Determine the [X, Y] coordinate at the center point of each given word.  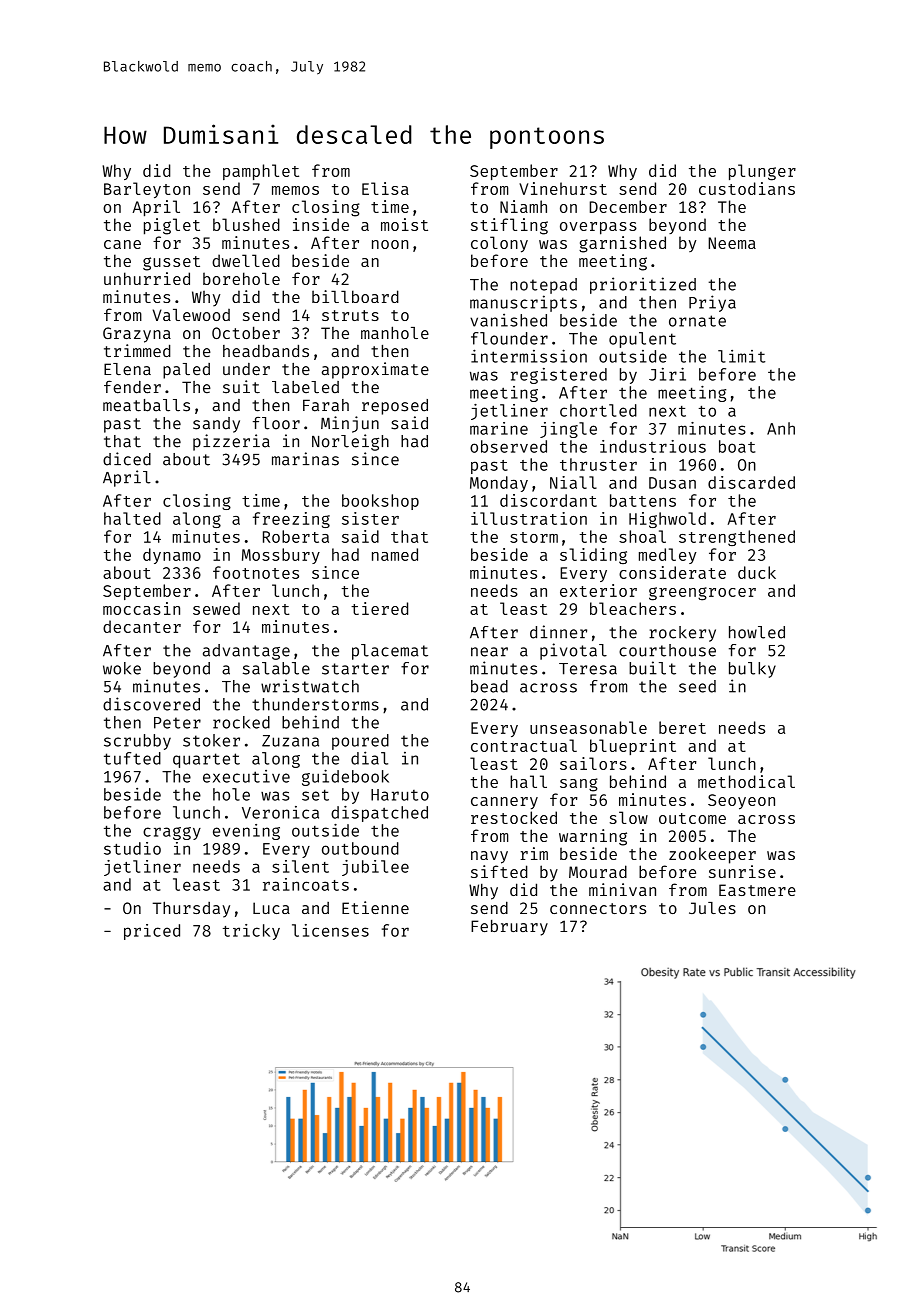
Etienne [375, 907]
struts [350, 315]
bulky [752, 670]
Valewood [191, 315]
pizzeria [231, 442]
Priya [712, 303]
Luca [271, 908]
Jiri [667, 374]
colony [499, 244]
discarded [751, 482]
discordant [548, 500]
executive [246, 776]
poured [360, 742]
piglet [172, 226]
